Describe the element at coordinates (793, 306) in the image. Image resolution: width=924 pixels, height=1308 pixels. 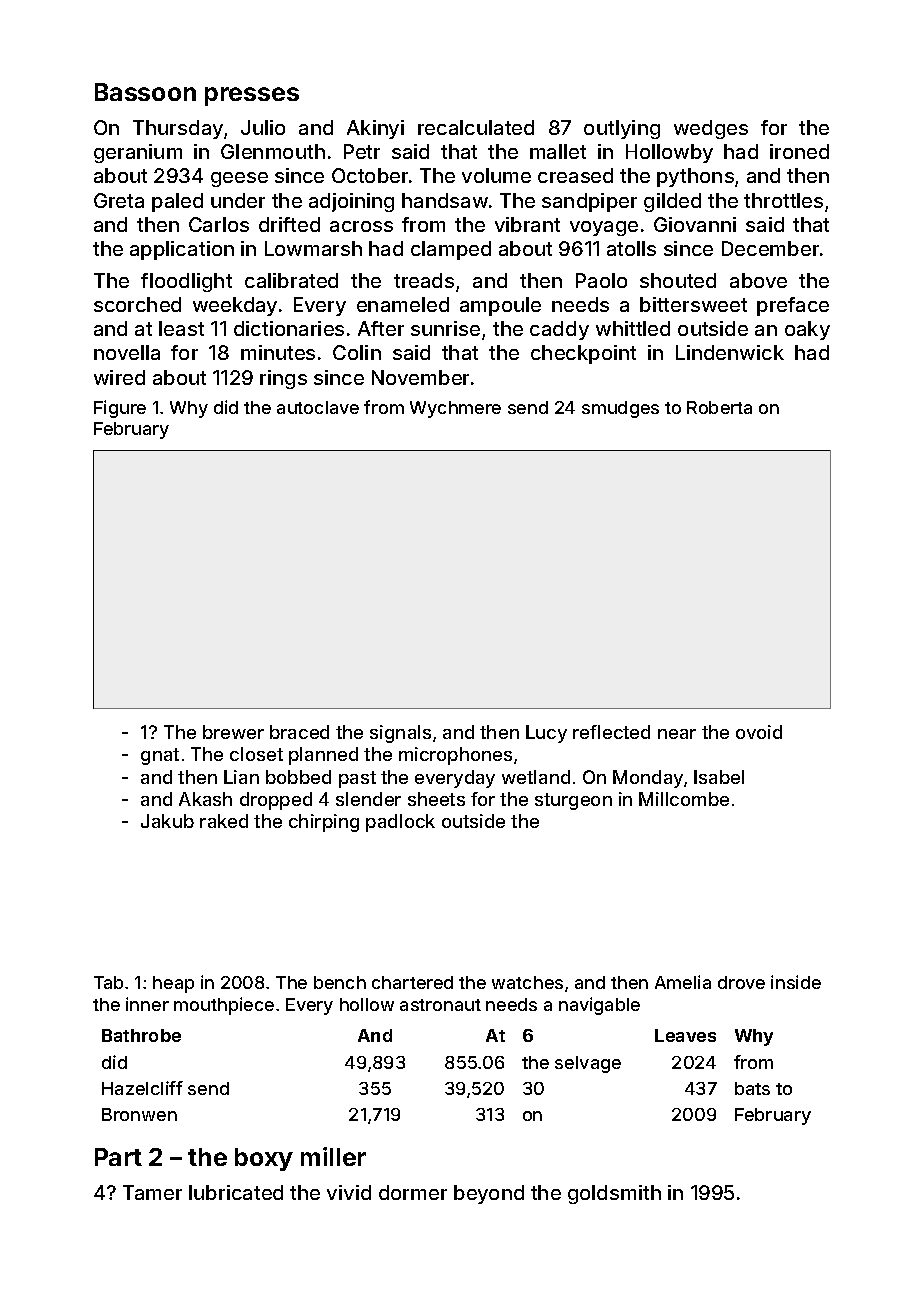
I see `preface` at that location.
